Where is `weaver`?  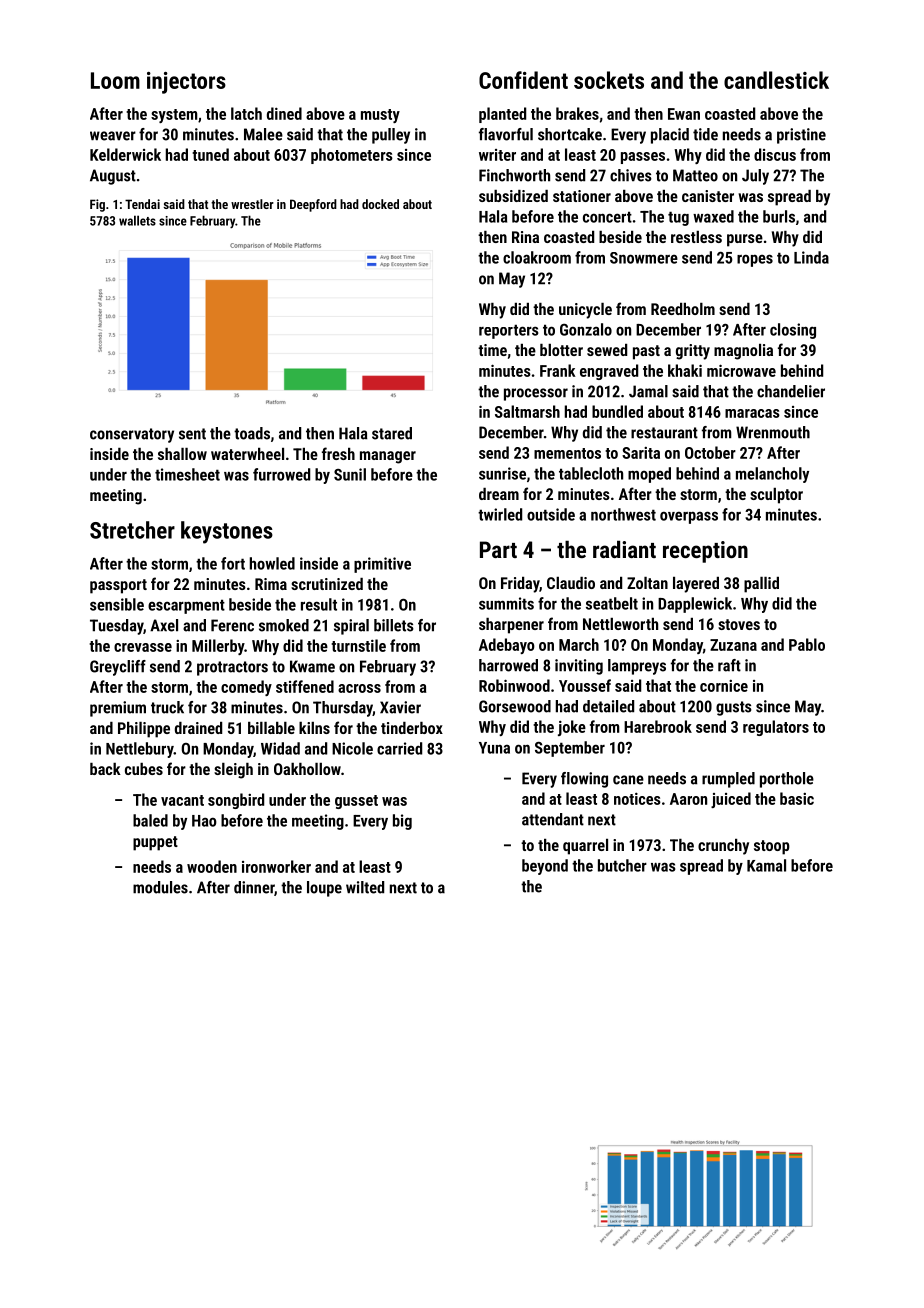 weaver is located at coordinates (113, 136).
